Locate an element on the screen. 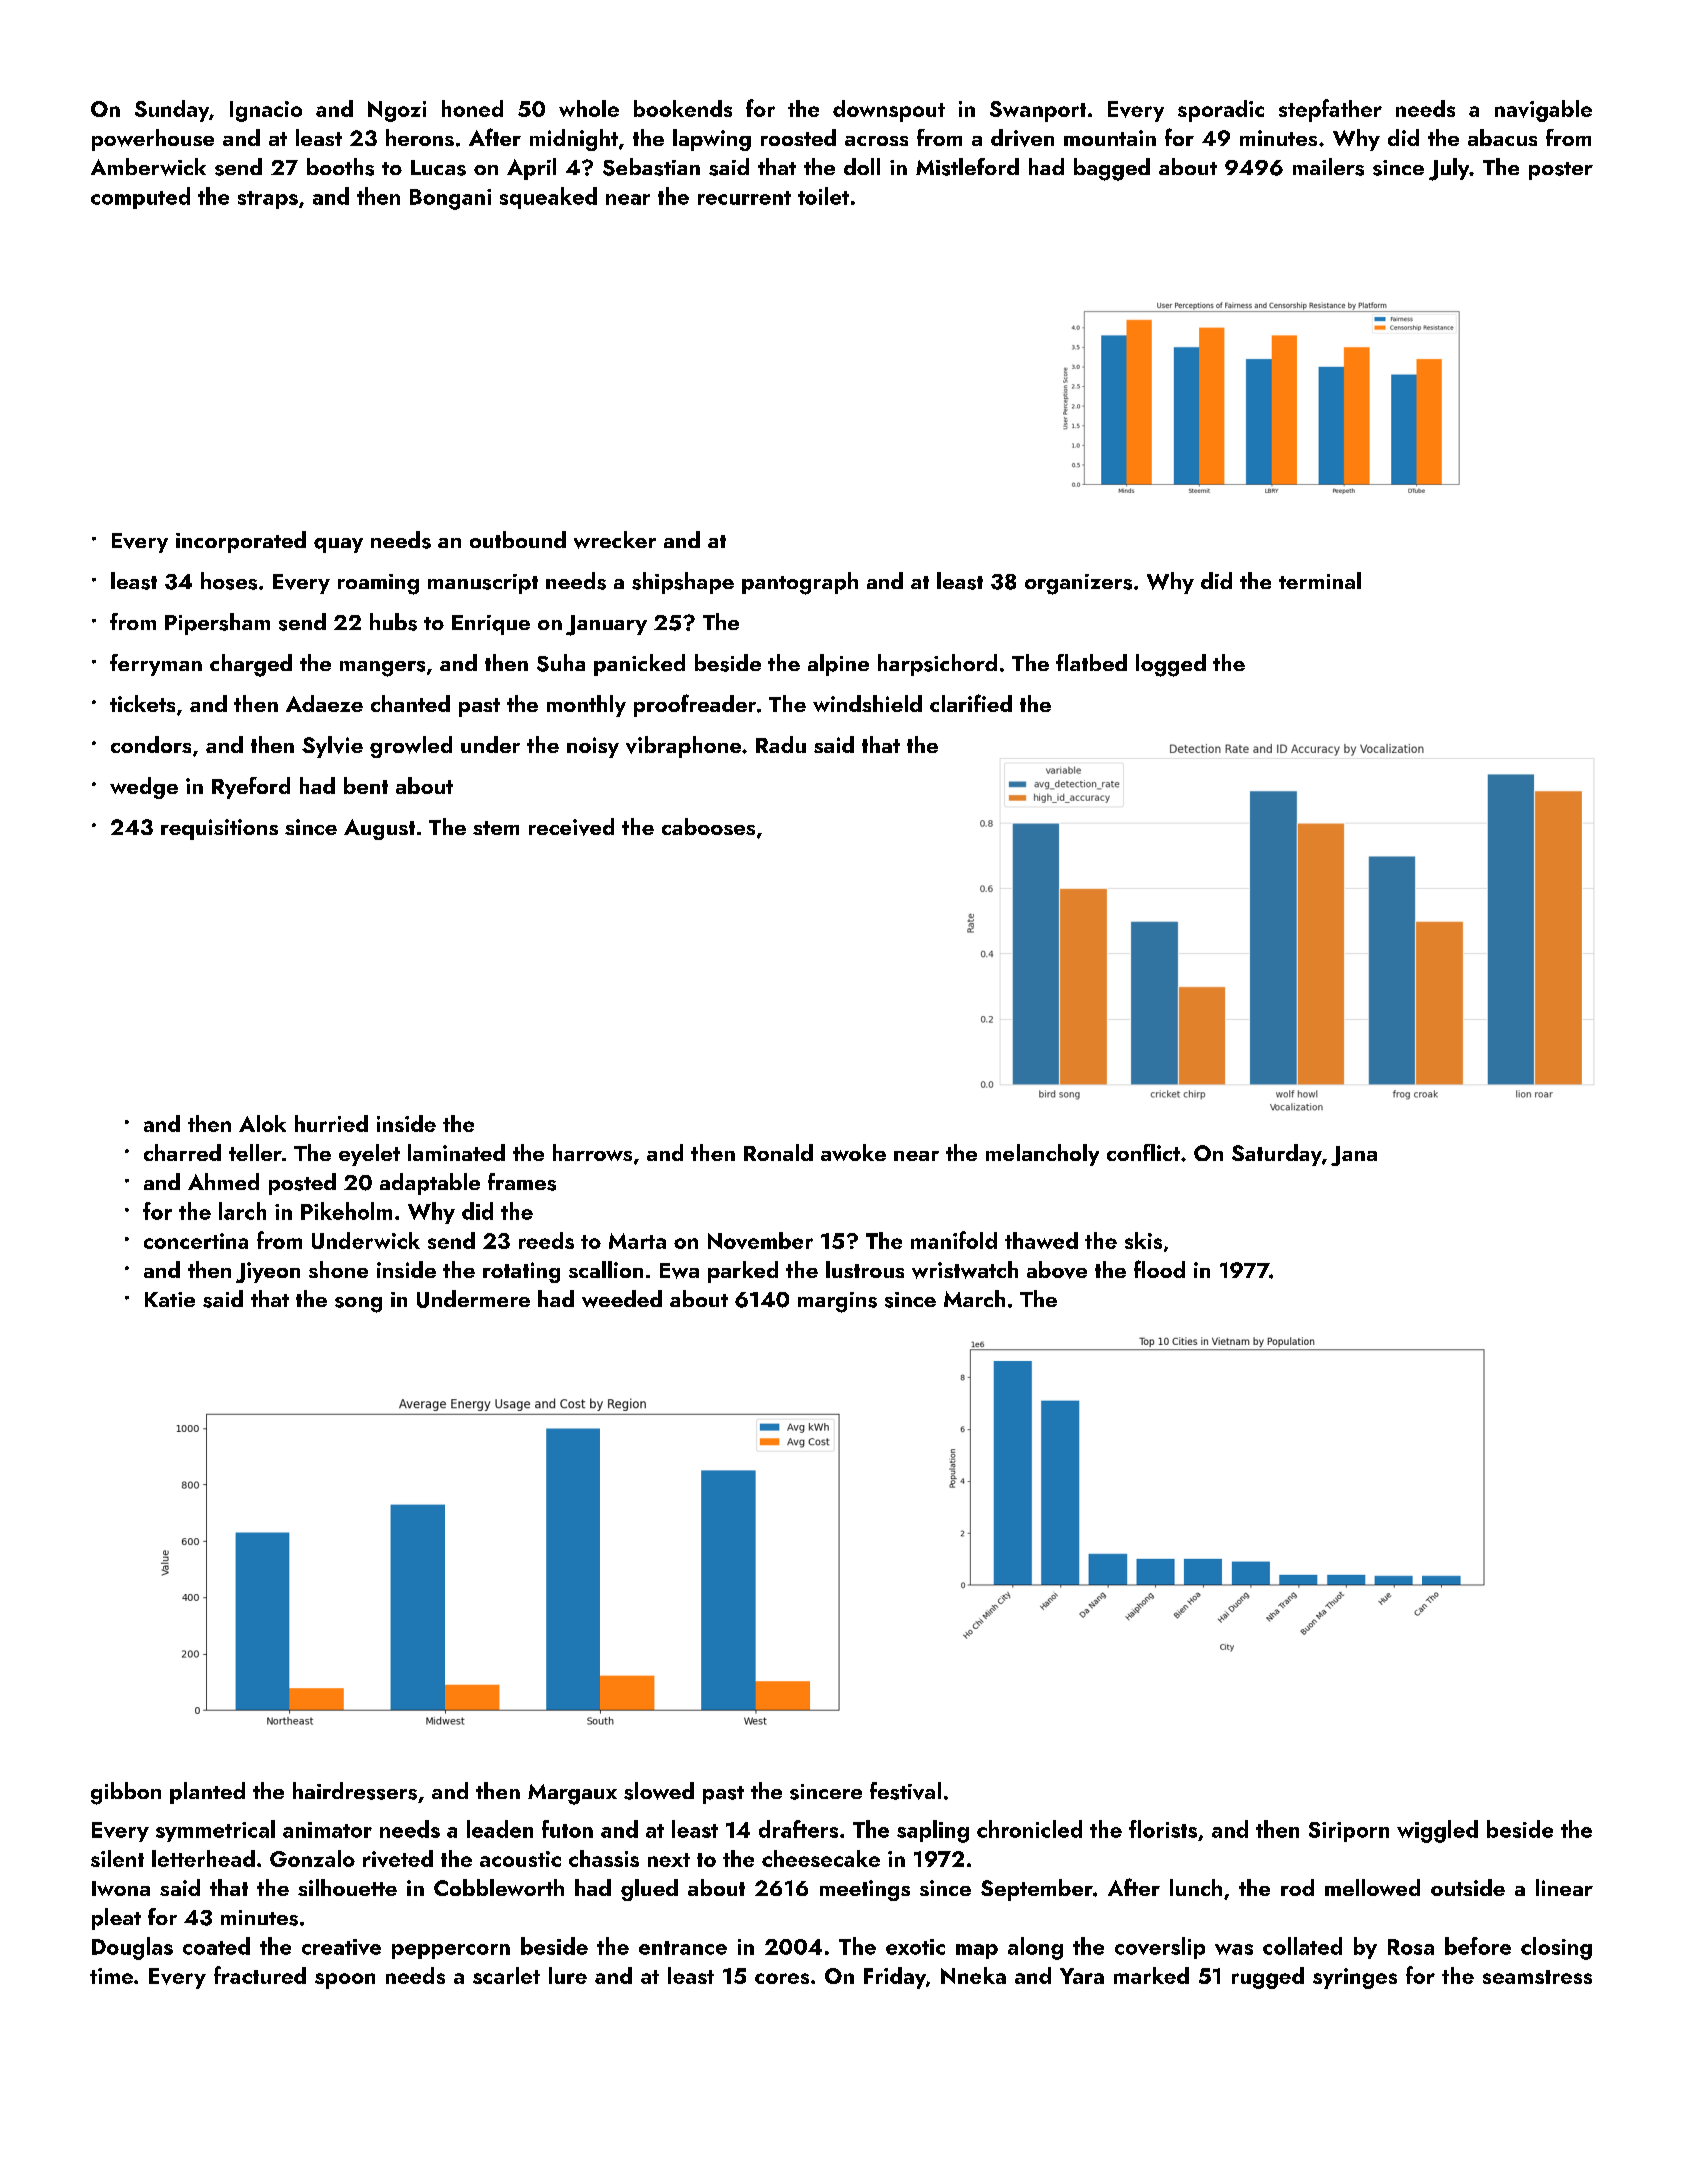  ferryman is located at coordinates (156, 665).
